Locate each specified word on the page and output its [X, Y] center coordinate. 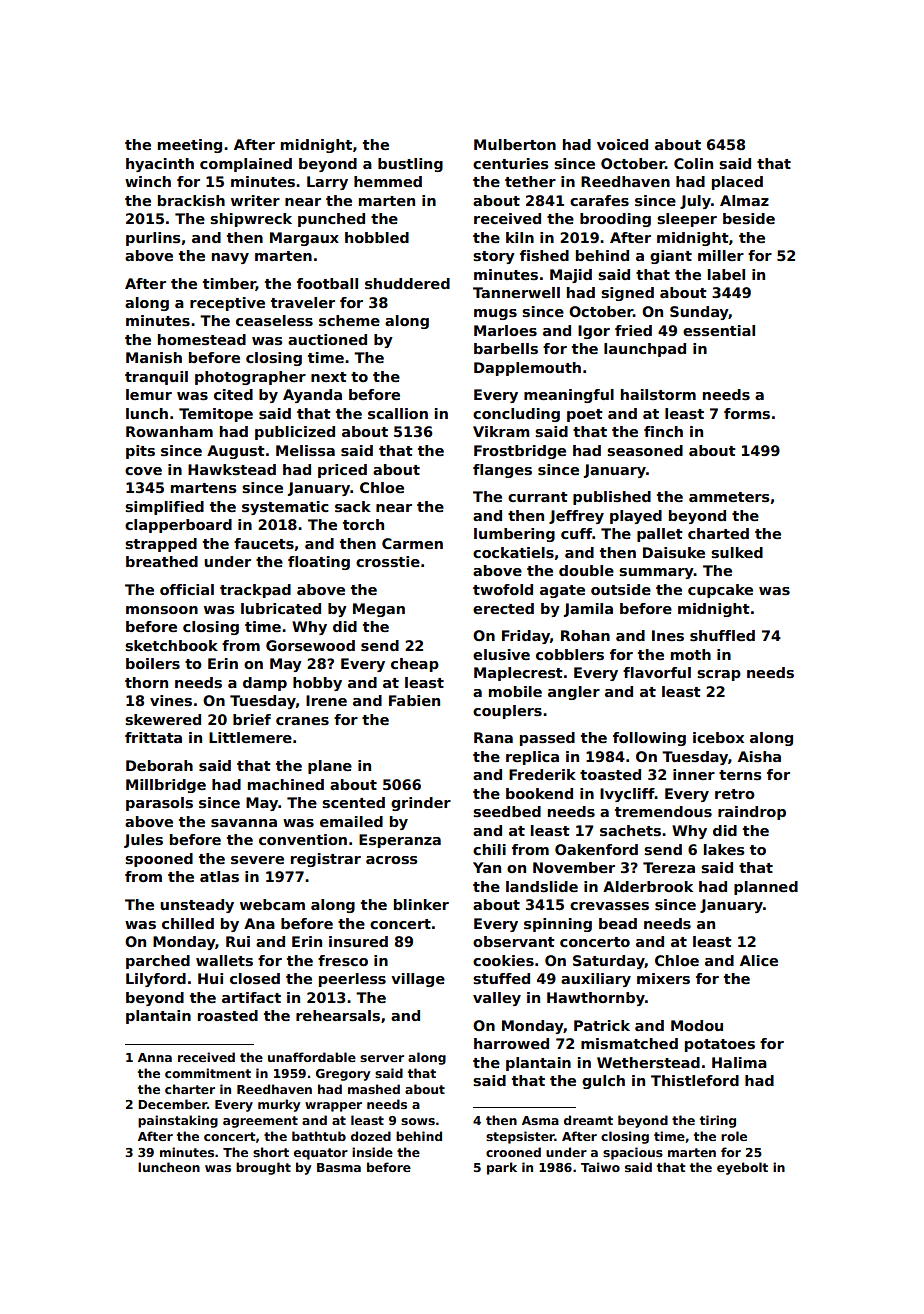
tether [530, 181]
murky [279, 1105]
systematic [285, 508]
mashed [374, 1089]
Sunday [699, 313]
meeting [190, 146]
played [636, 517]
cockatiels [513, 552]
